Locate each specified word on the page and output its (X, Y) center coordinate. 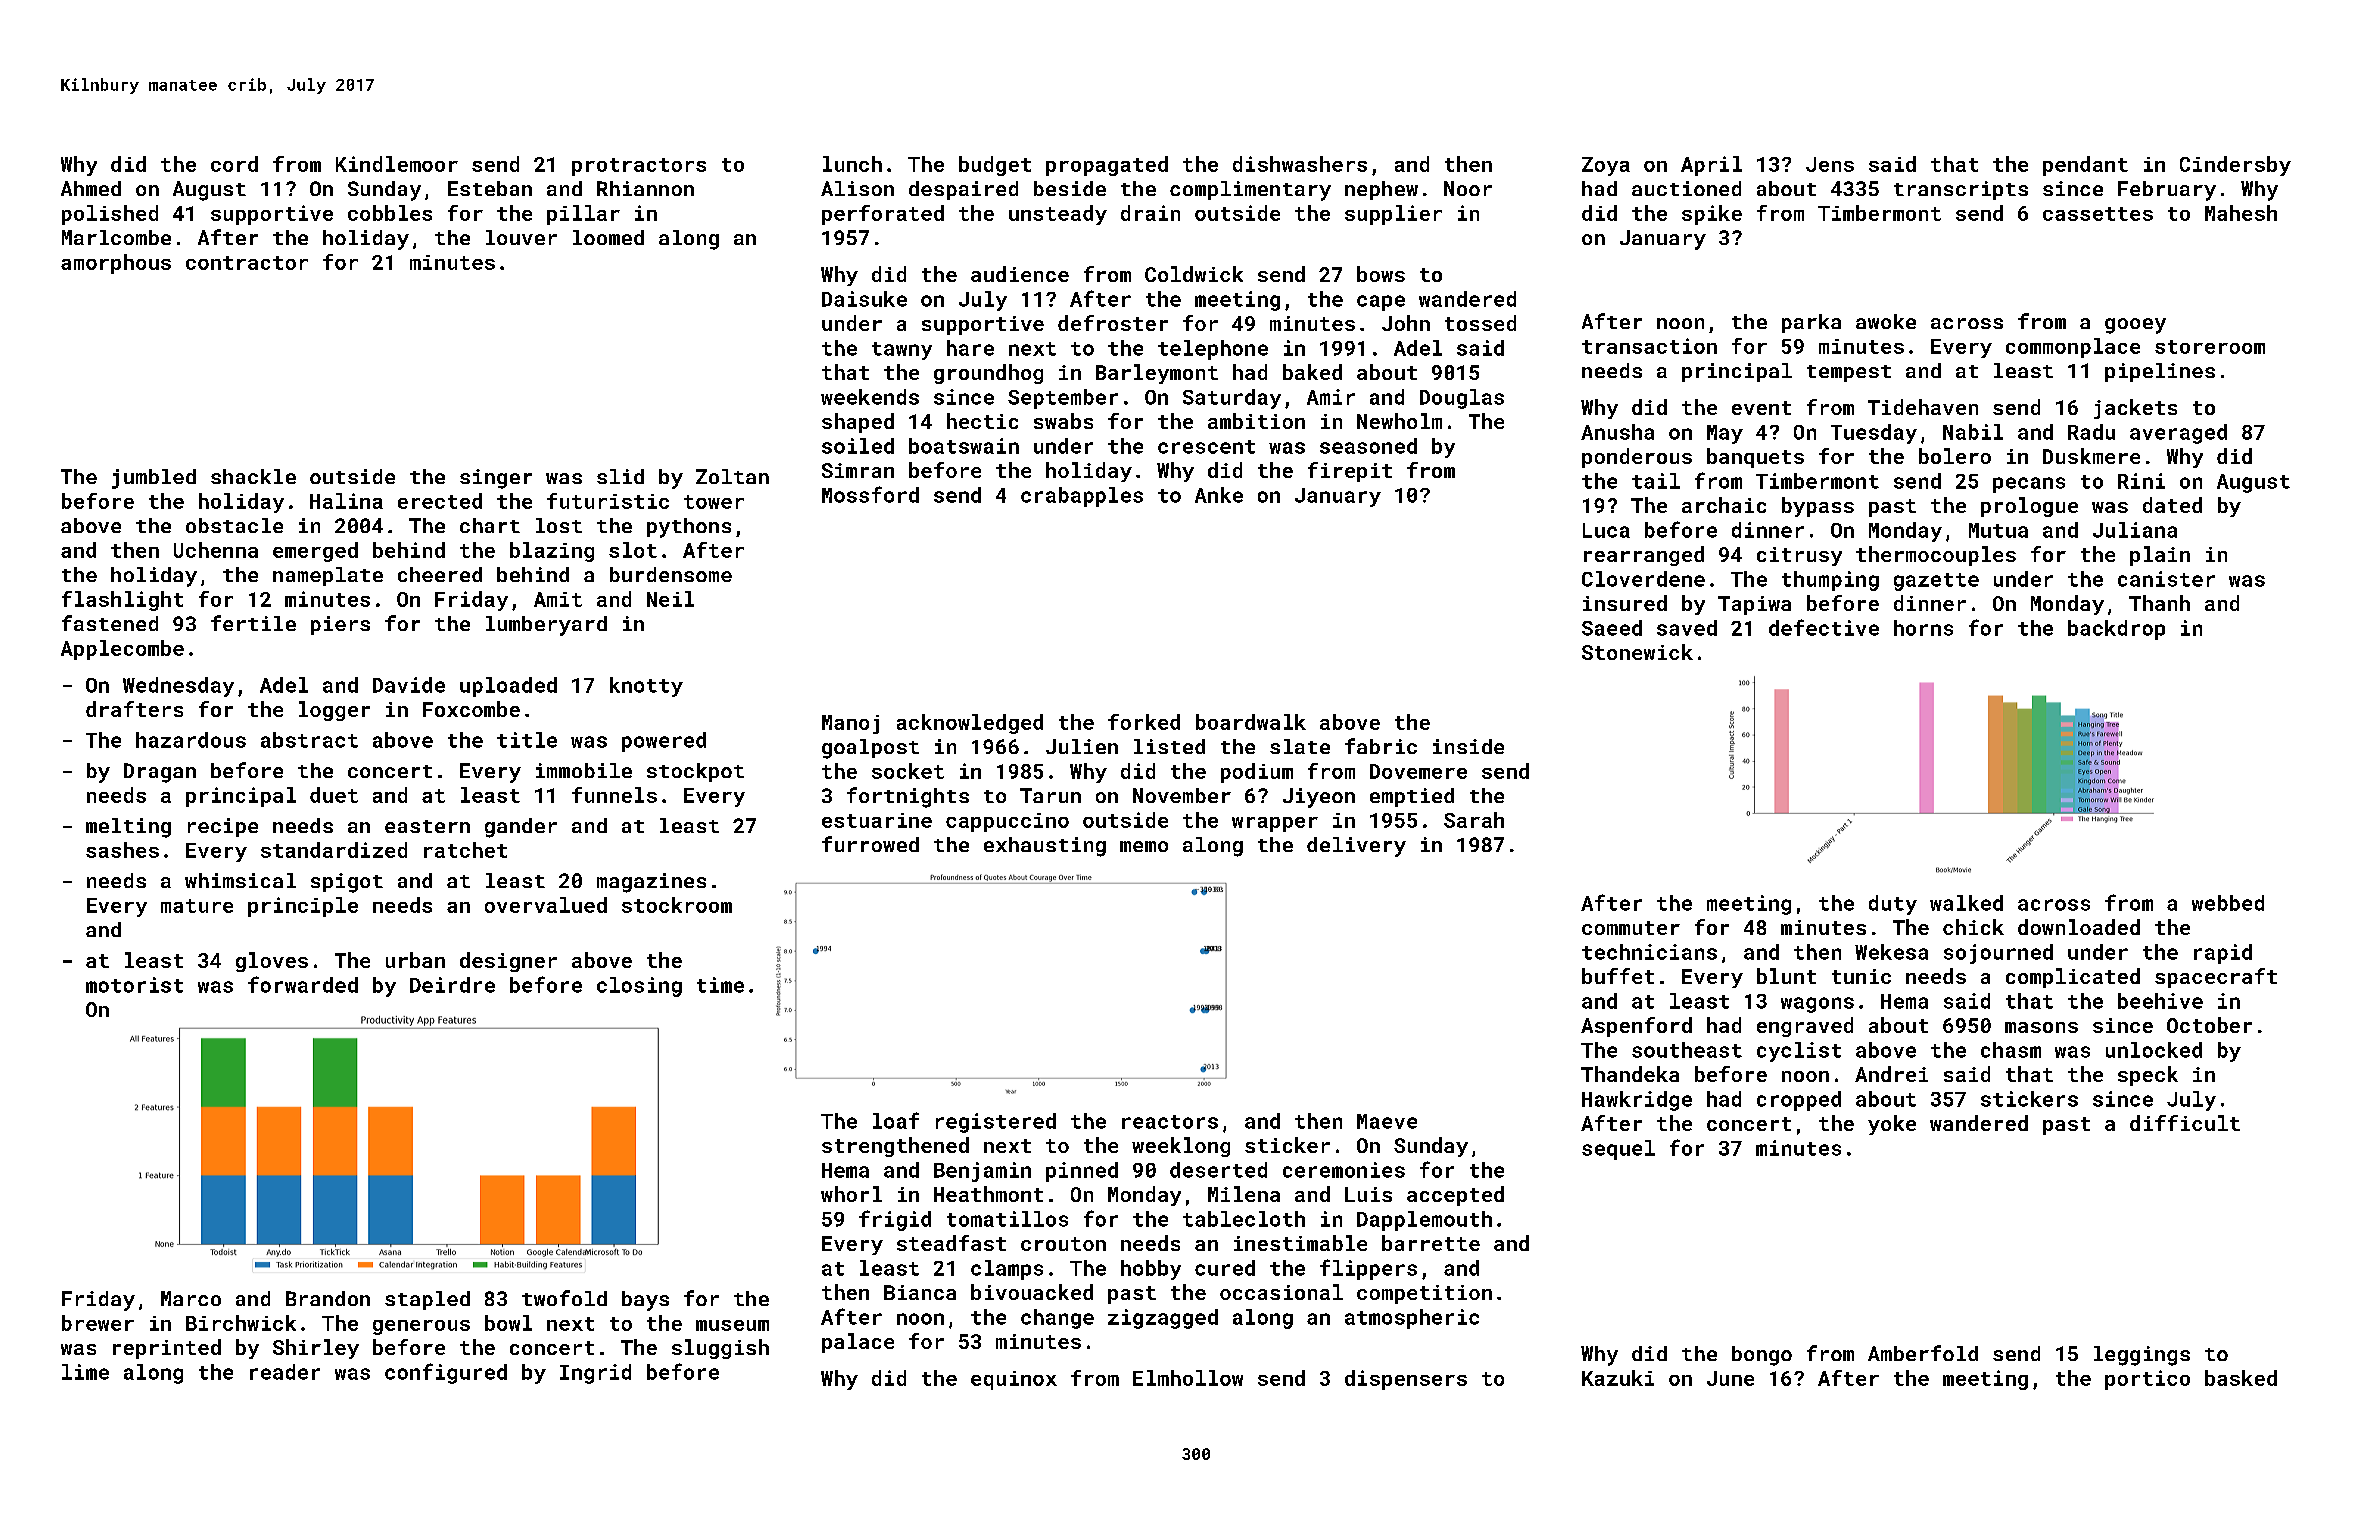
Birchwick (241, 1323)
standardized (334, 850)
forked (1144, 722)
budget (995, 166)
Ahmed (91, 188)
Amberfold (1923, 1353)
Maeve (1387, 1121)
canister (2166, 579)
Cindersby (2235, 166)
